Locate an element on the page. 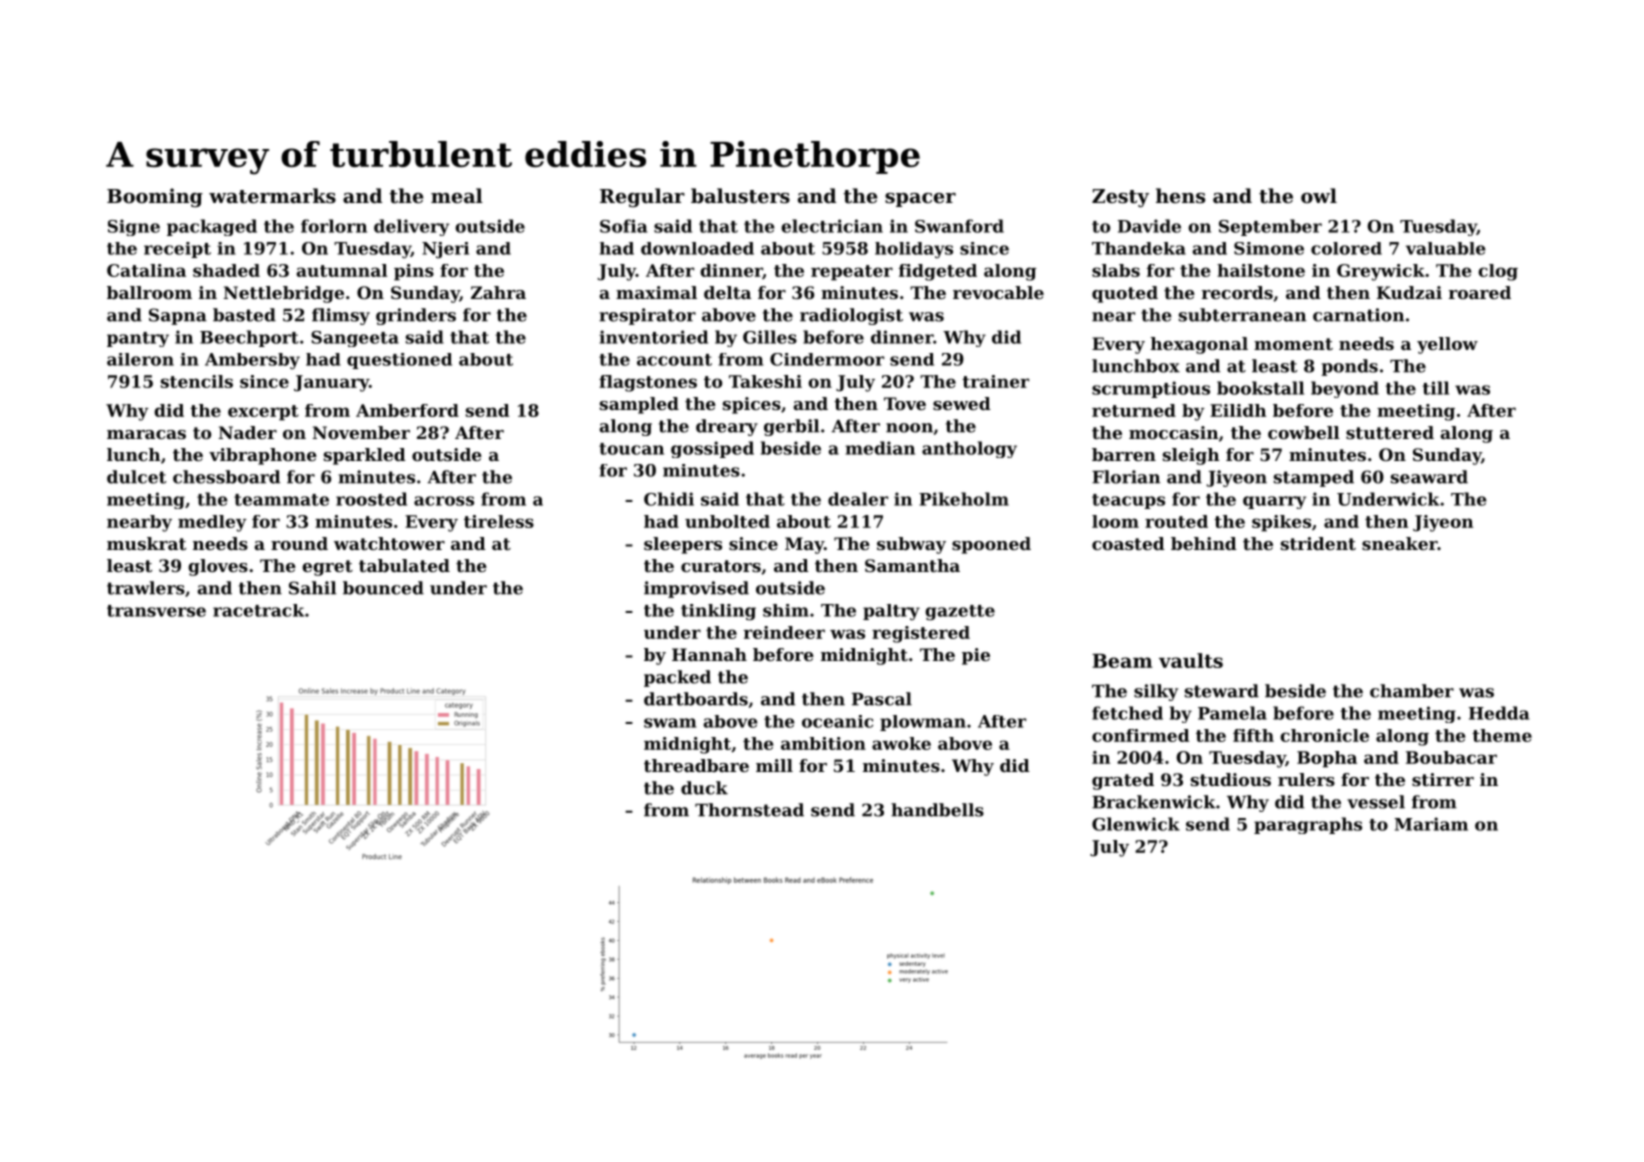 Image resolution: width=1644 pixels, height=1162 pixels. swam is located at coordinates (670, 723).
